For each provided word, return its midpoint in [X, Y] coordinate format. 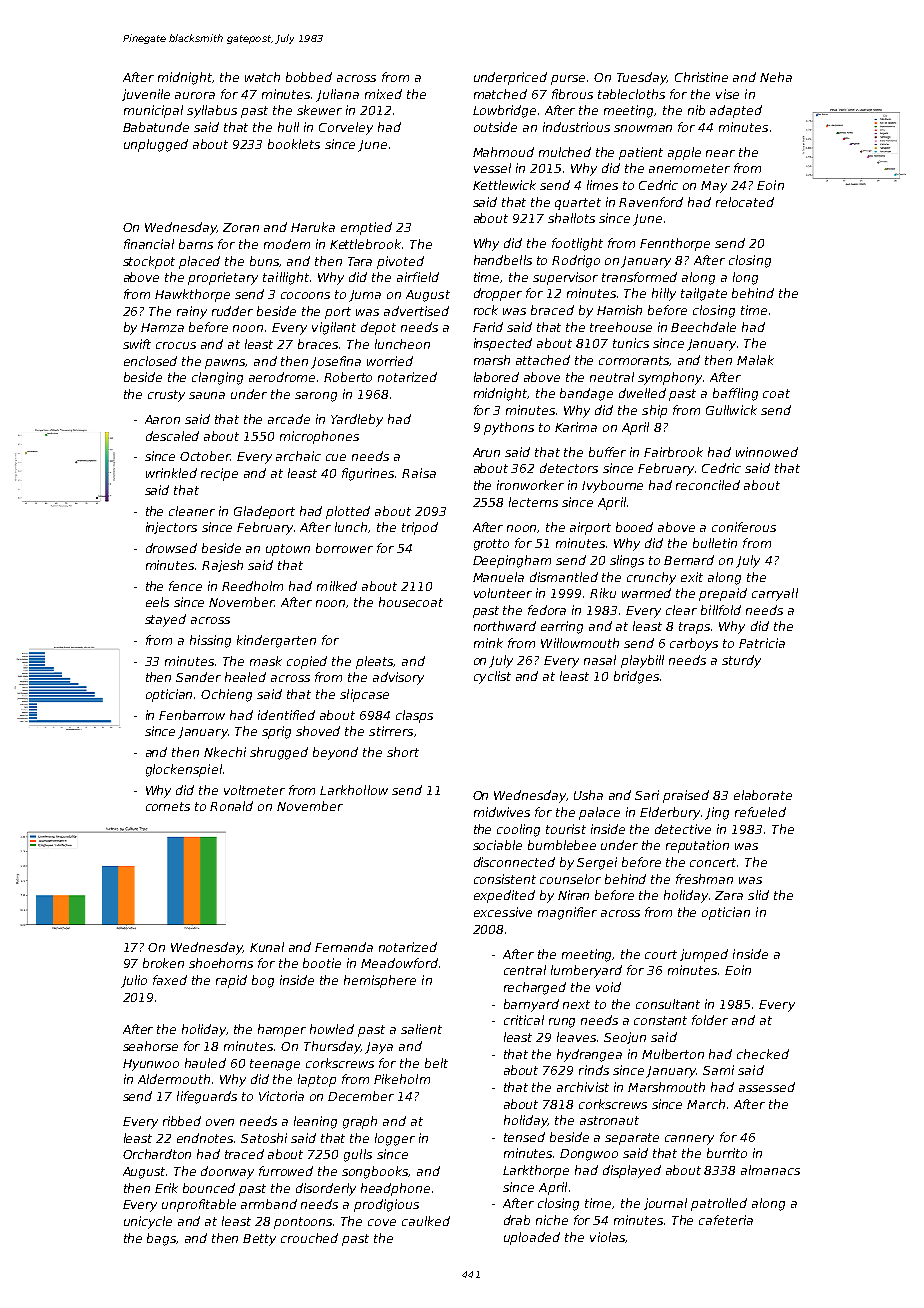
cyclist [492, 677]
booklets [294, 144]
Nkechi [225, 752]
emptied [366, 228]
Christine [701, 77]
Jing [717, 813]
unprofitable [199, 1205]
